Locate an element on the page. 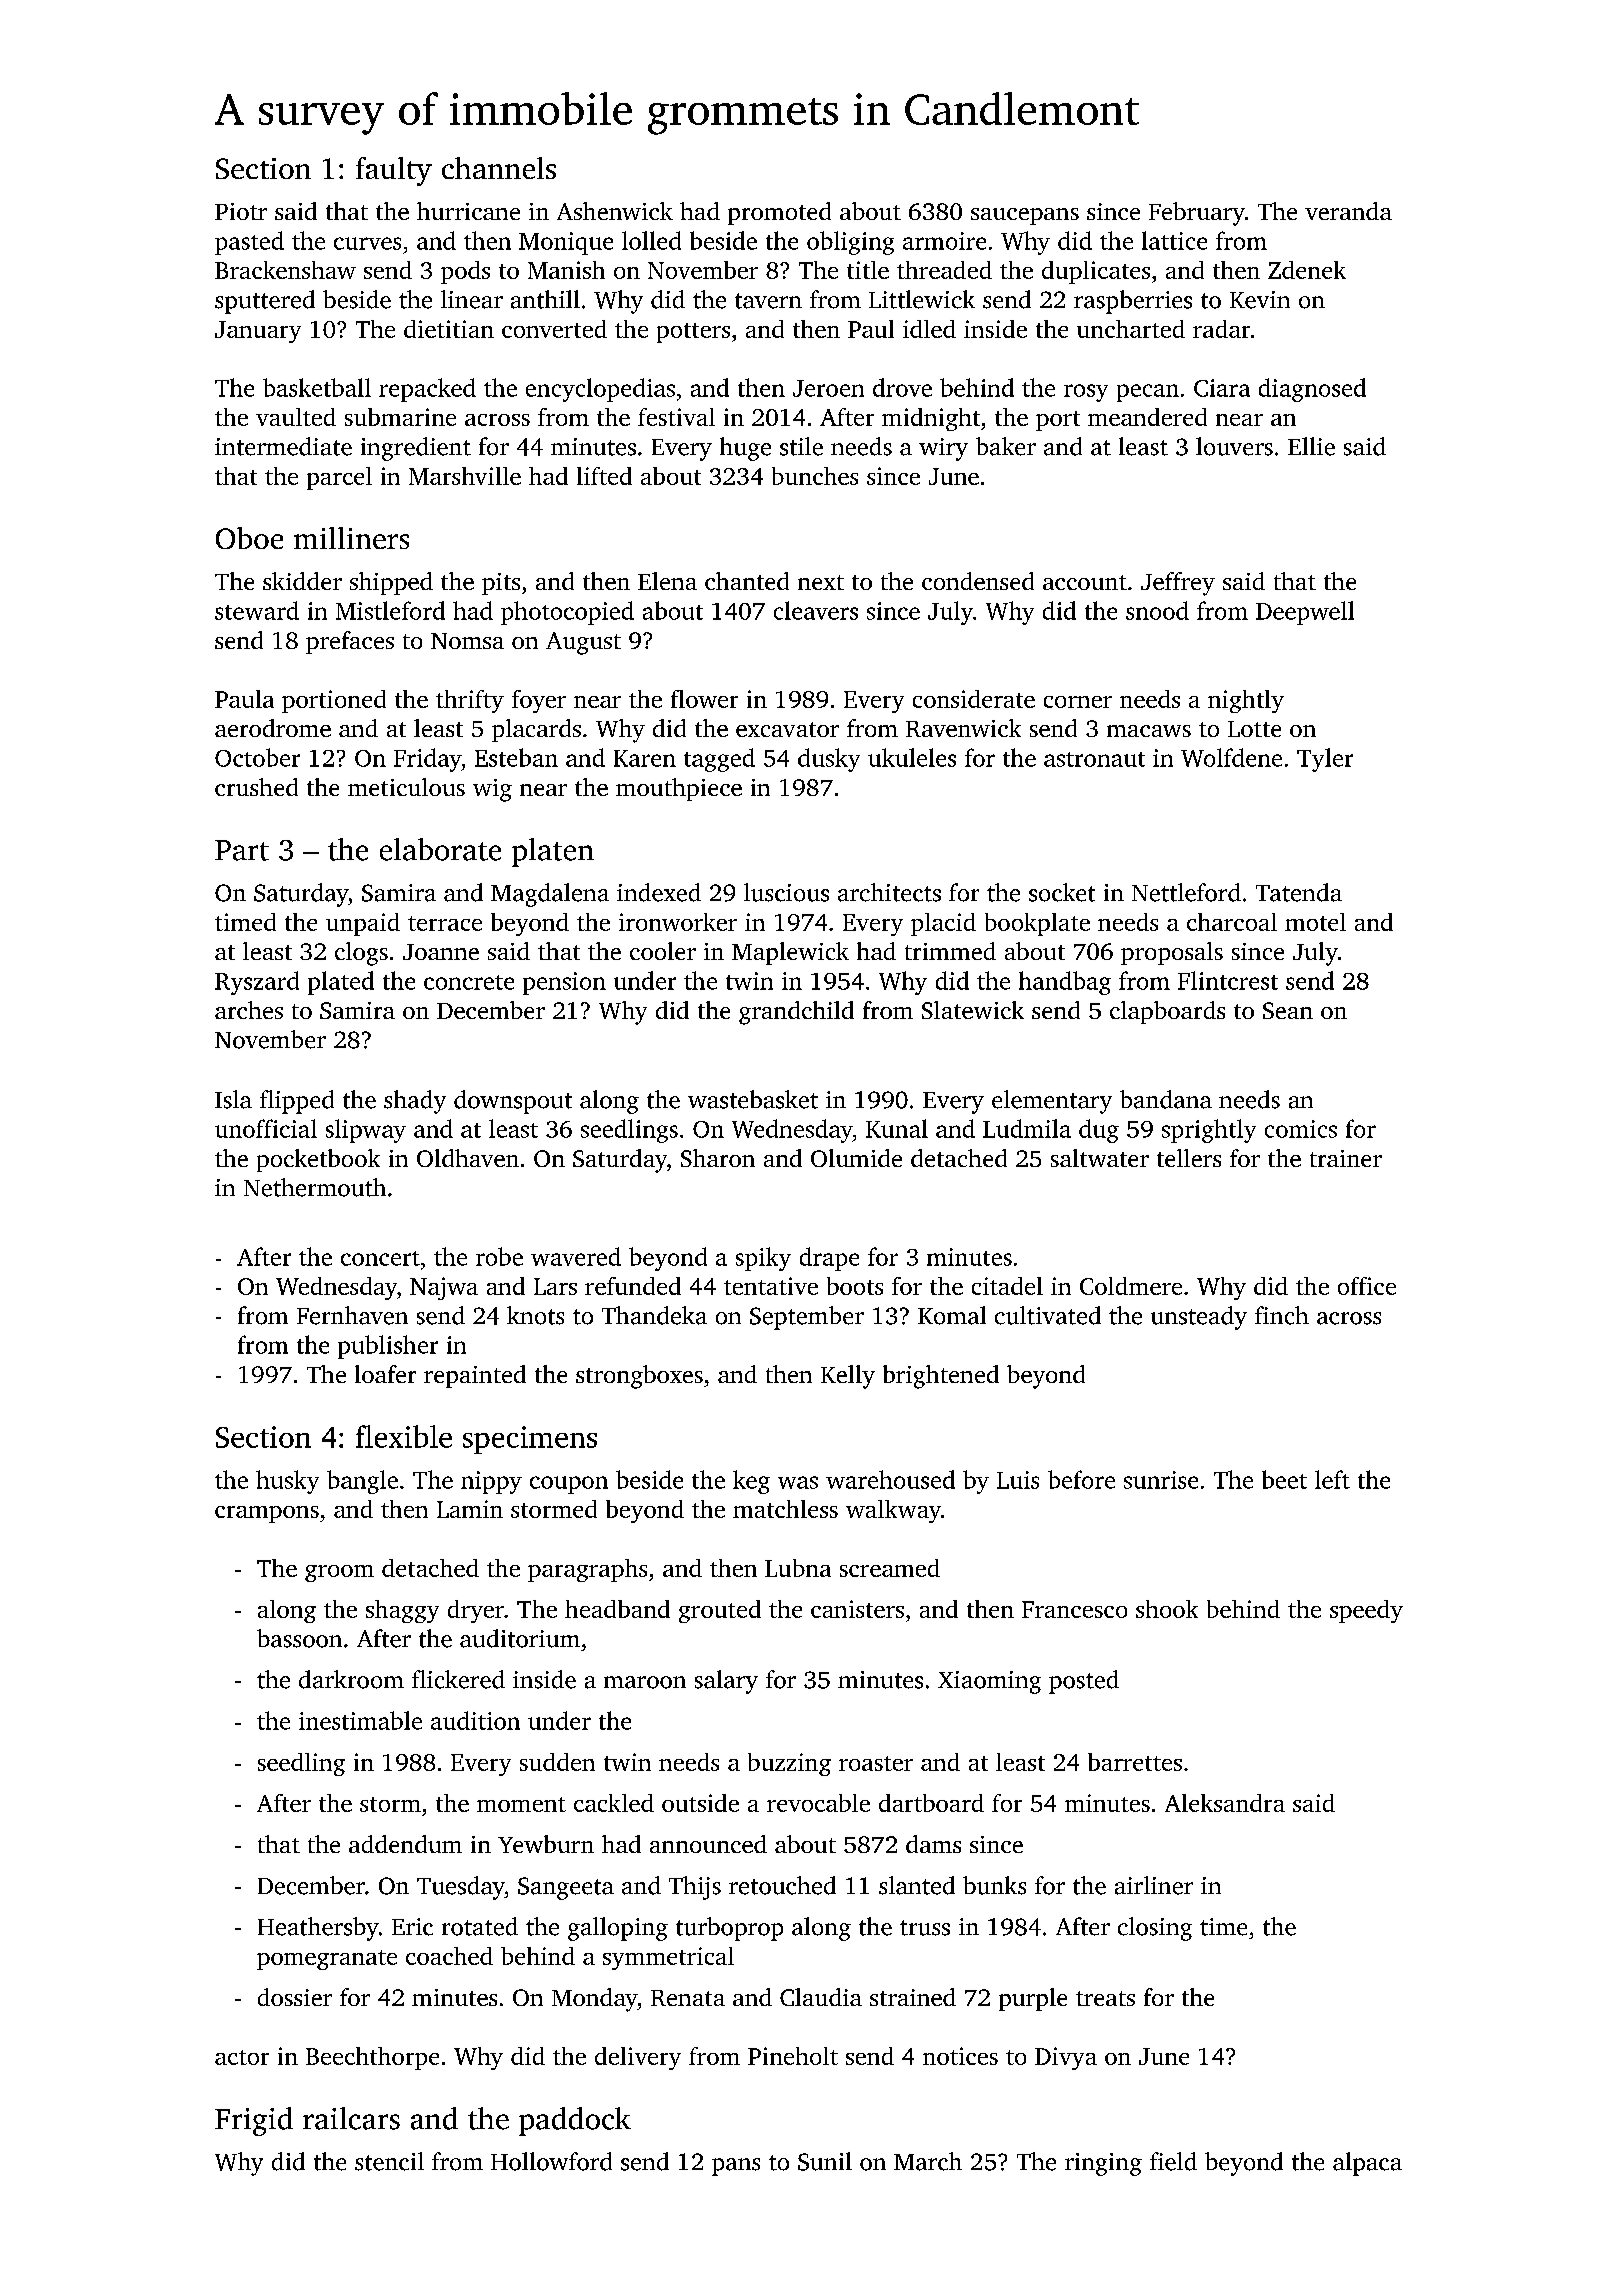 This page has height=2292, width=1620. speedy is located at coordinates (1366, 1611).
